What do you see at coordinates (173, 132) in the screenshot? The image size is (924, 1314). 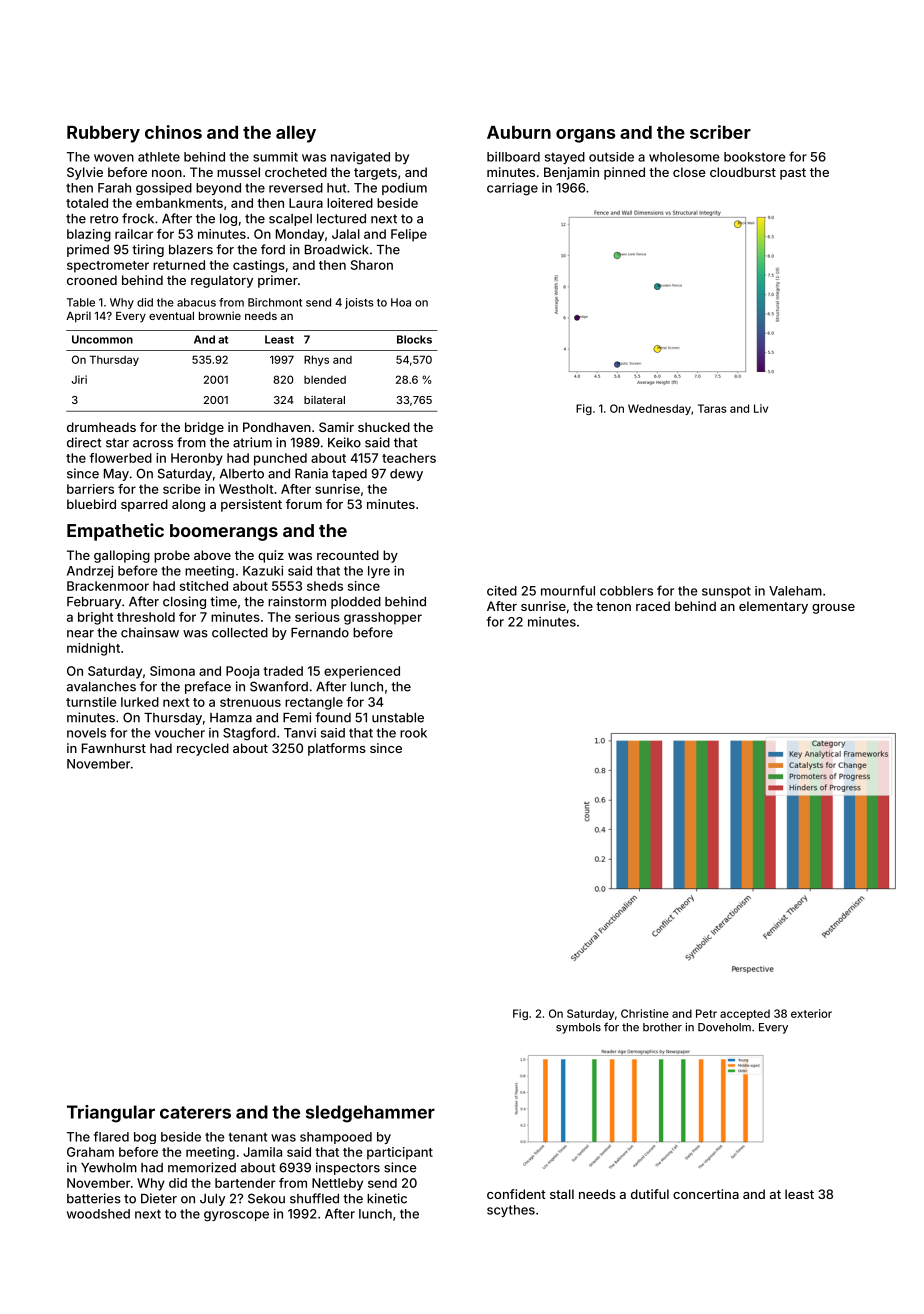 I see `chinos` at bounding box center [173, 132].
